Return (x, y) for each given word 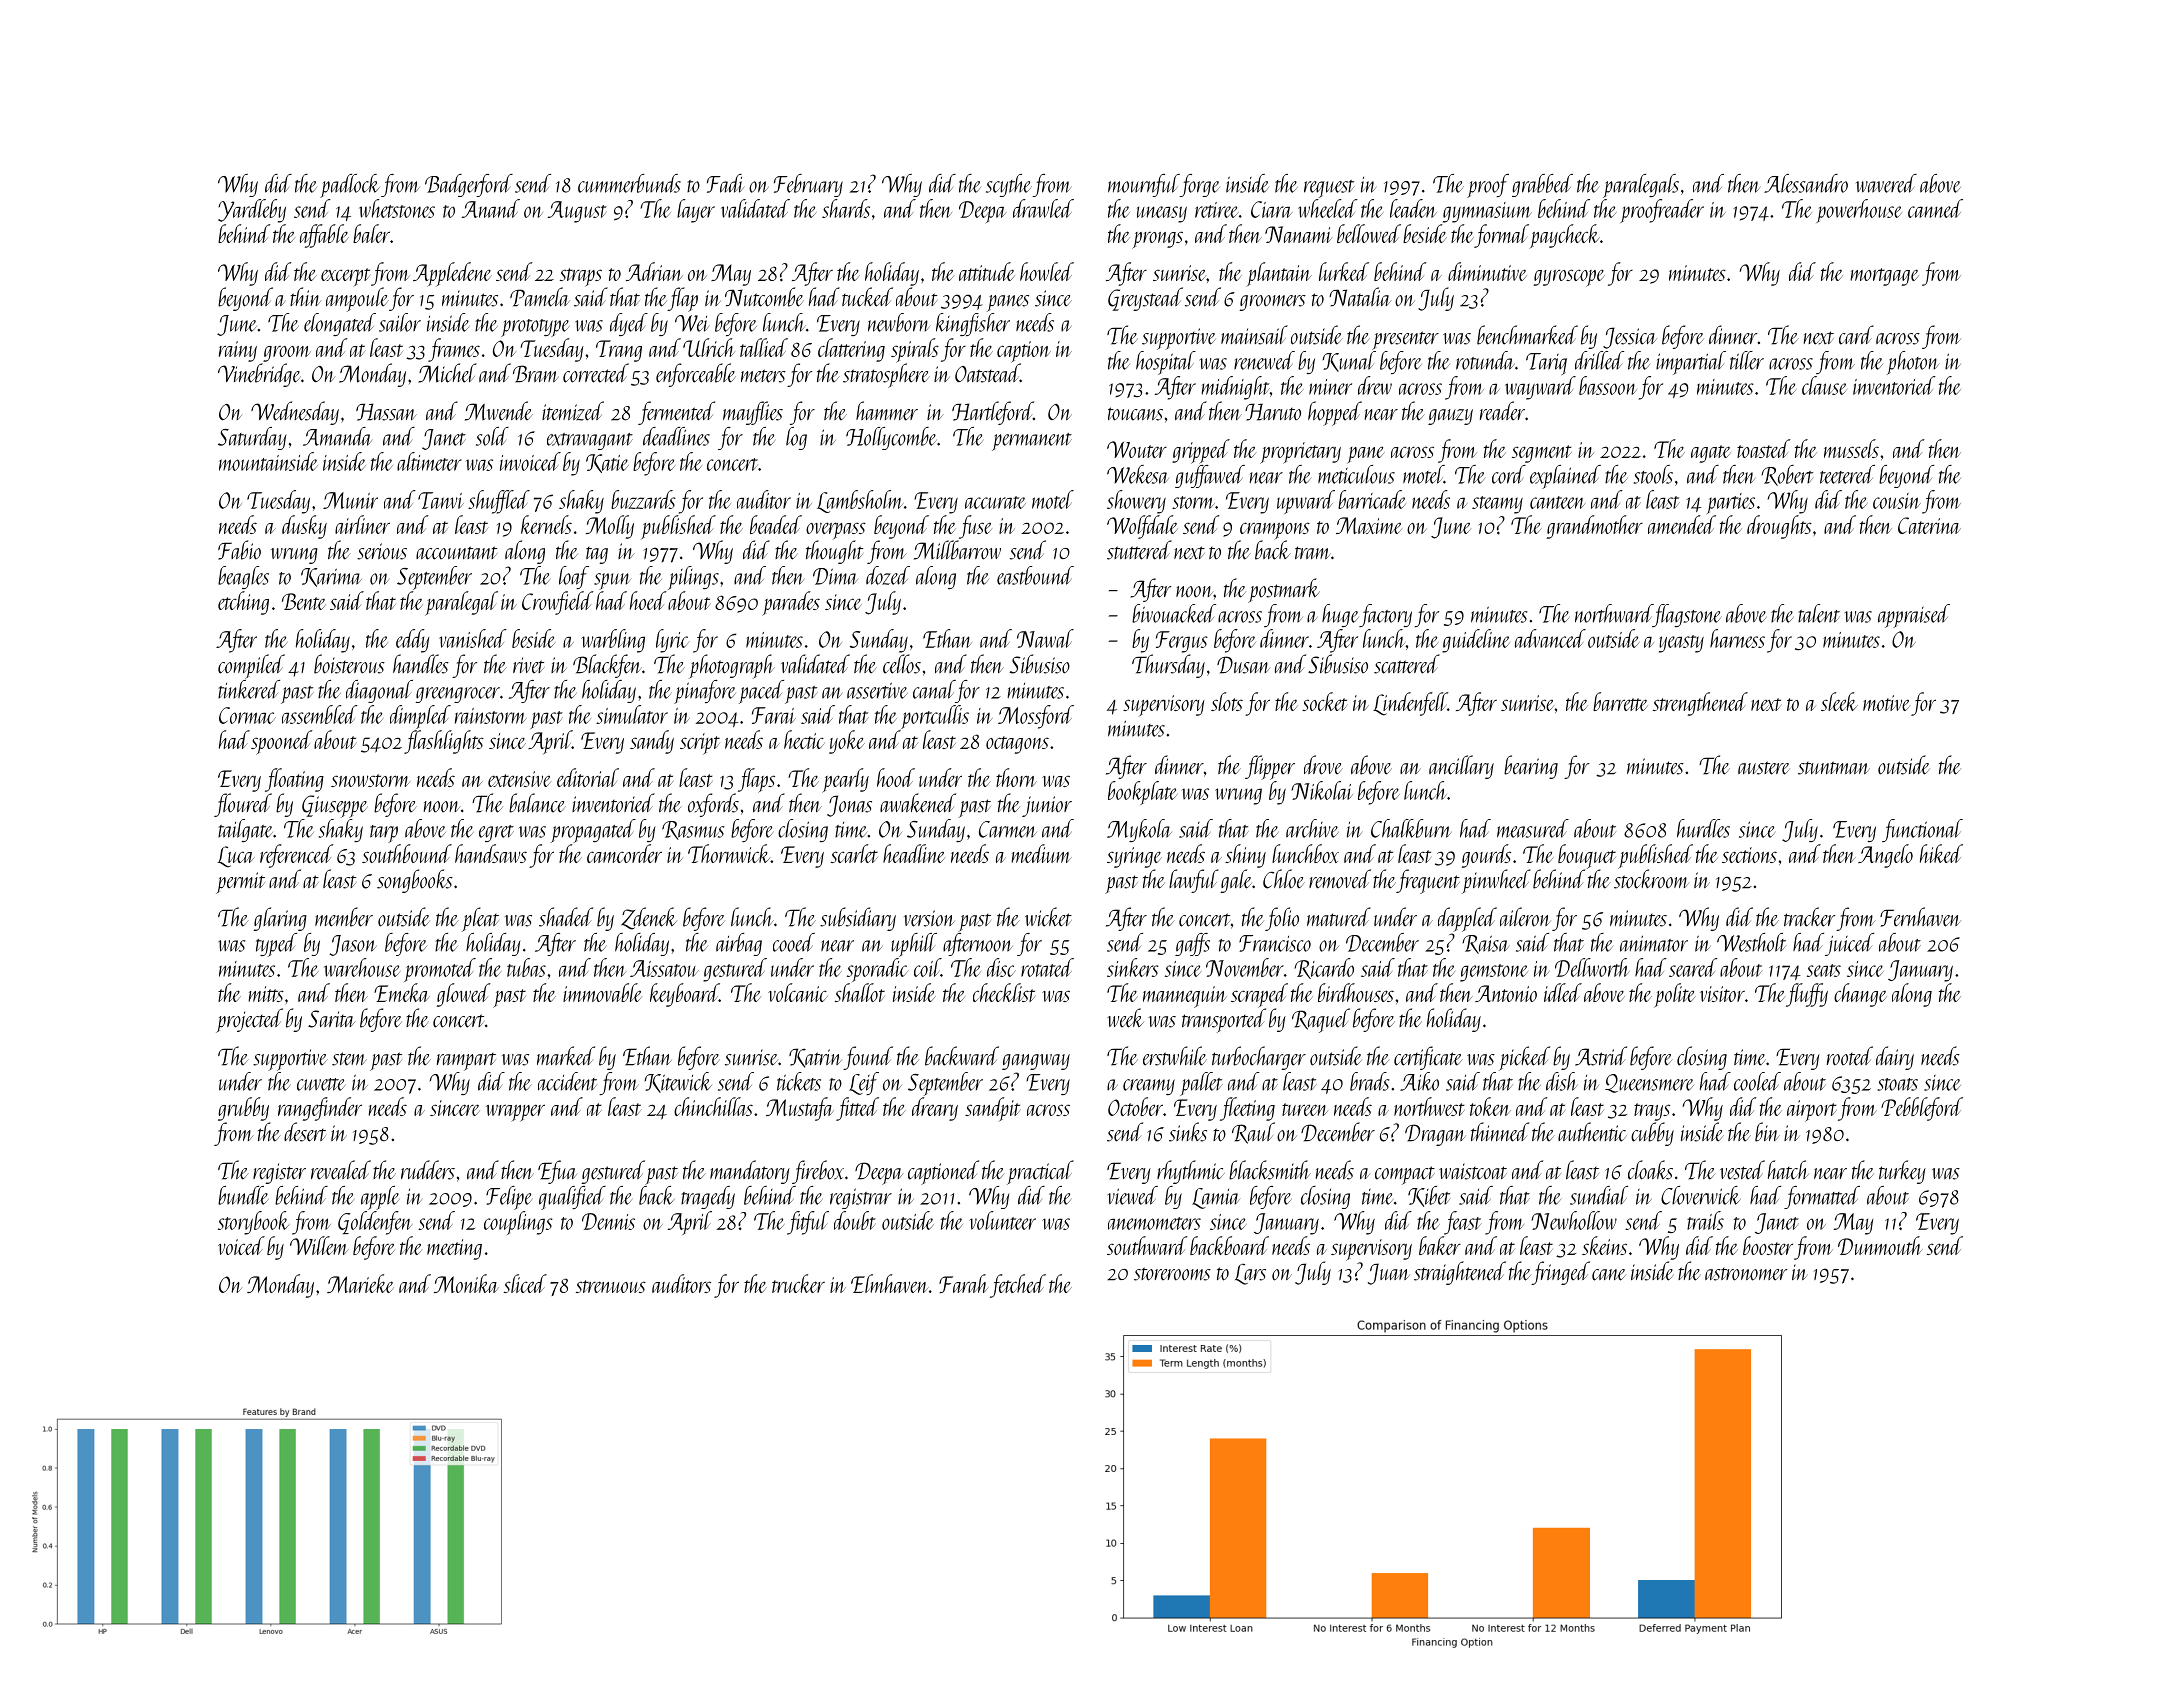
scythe (1008, 185)
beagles (243, 577)
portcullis (935, 717)
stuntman (1834, 768)
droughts (1779, 527)
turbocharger (1259, 1058)
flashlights (444, 742)
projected (249, 1020)
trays (1652, 1112)
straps (581, 277)
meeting (454, 1249)
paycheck (1564, 236)
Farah (964, 1283)
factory (1385, 615)
